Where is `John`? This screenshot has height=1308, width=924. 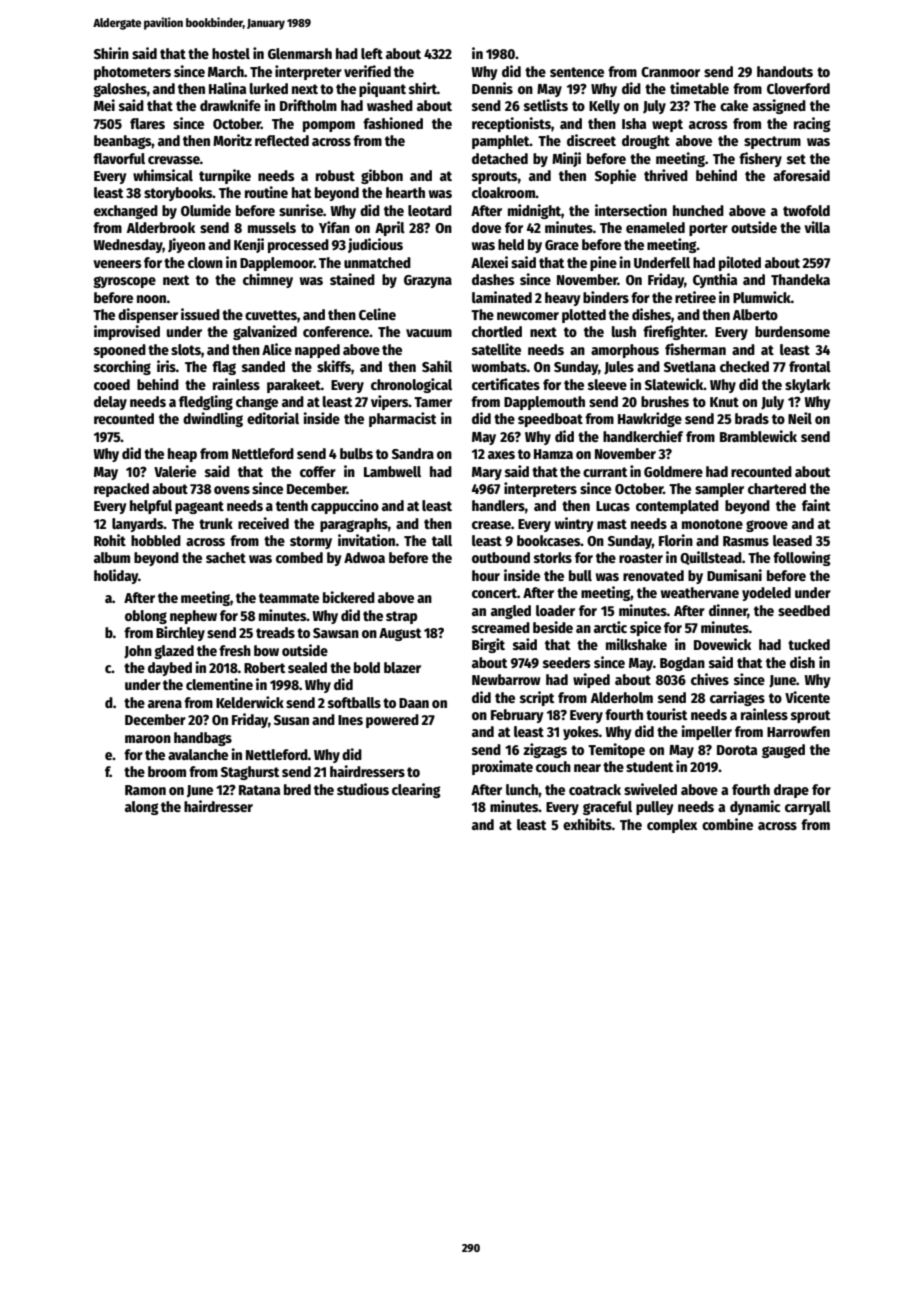 John is located at coordinates (138, 652).
